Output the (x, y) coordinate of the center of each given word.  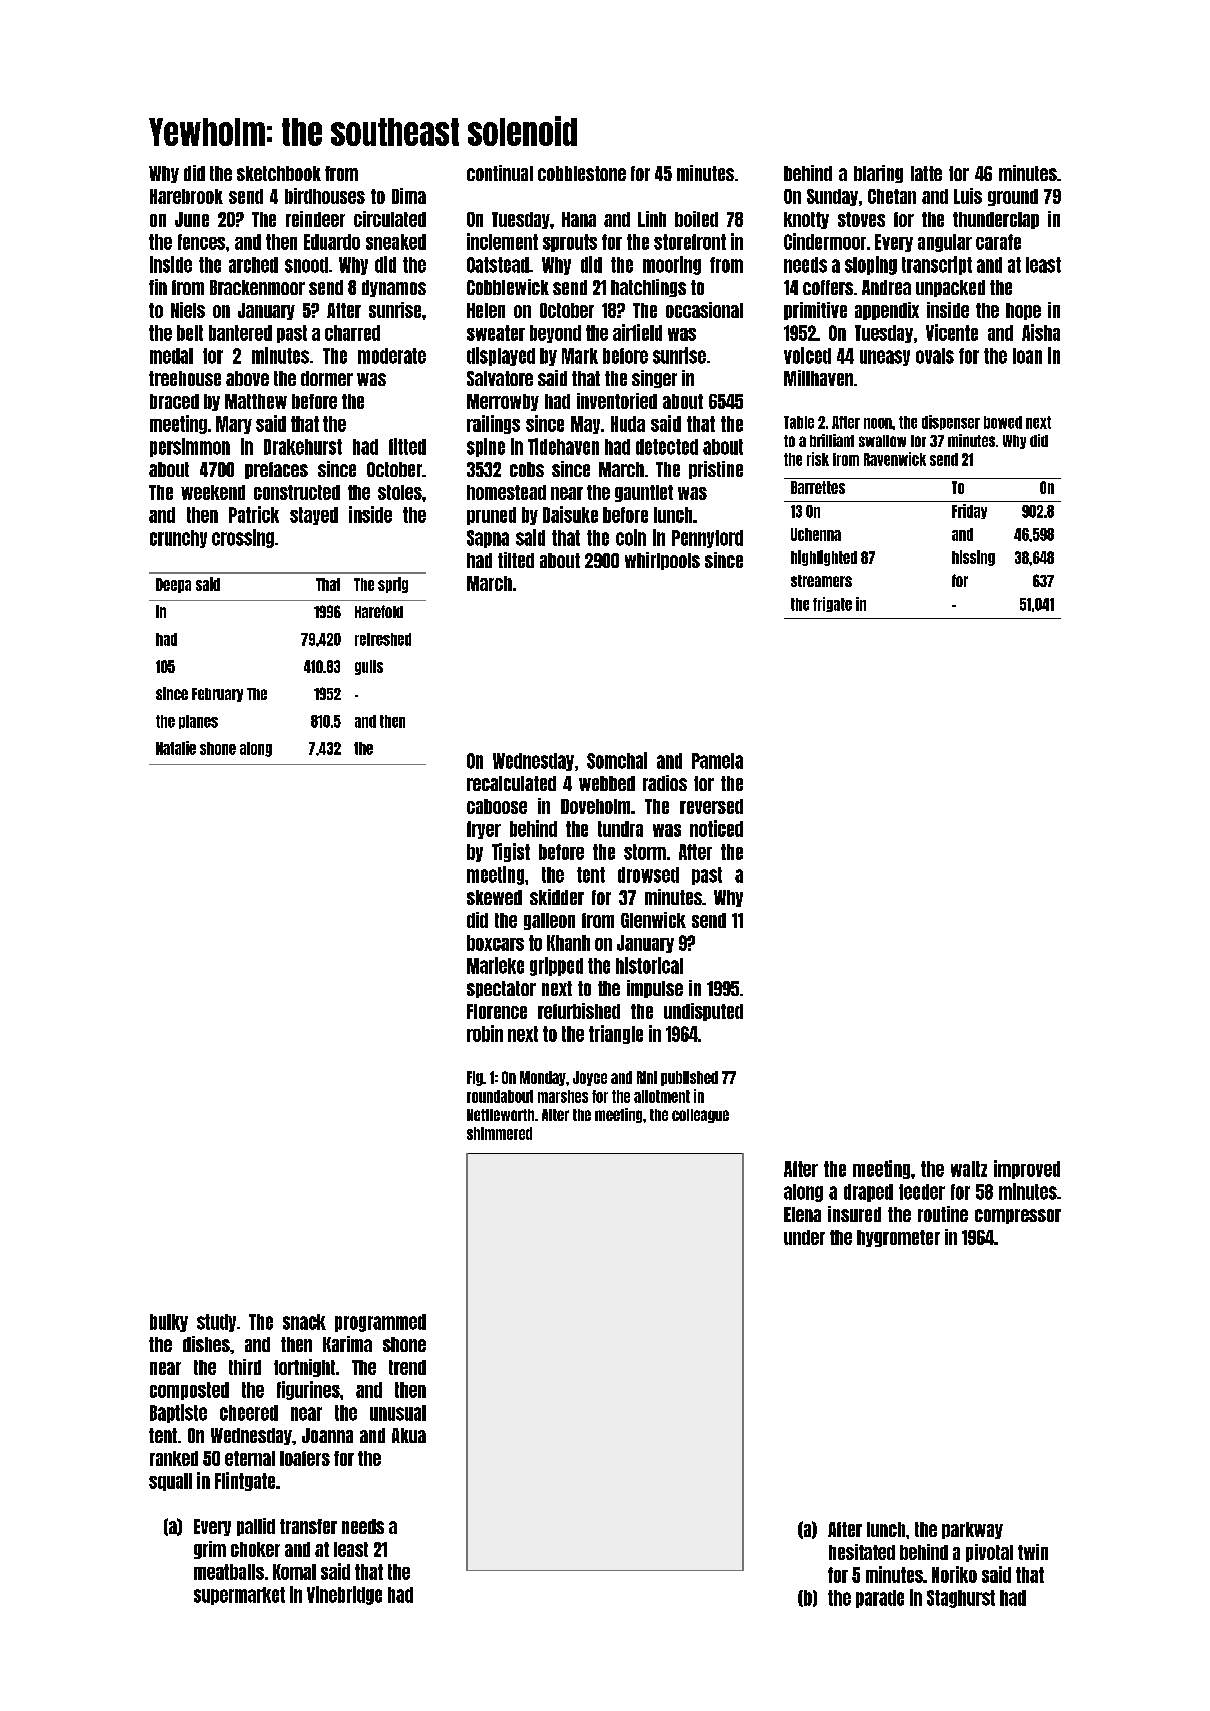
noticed (716, 828)
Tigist (511, 852)
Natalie (176, 748)
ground (1013, 197)
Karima (347, 1344)
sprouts (570, 243)
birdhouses (325, 196)
